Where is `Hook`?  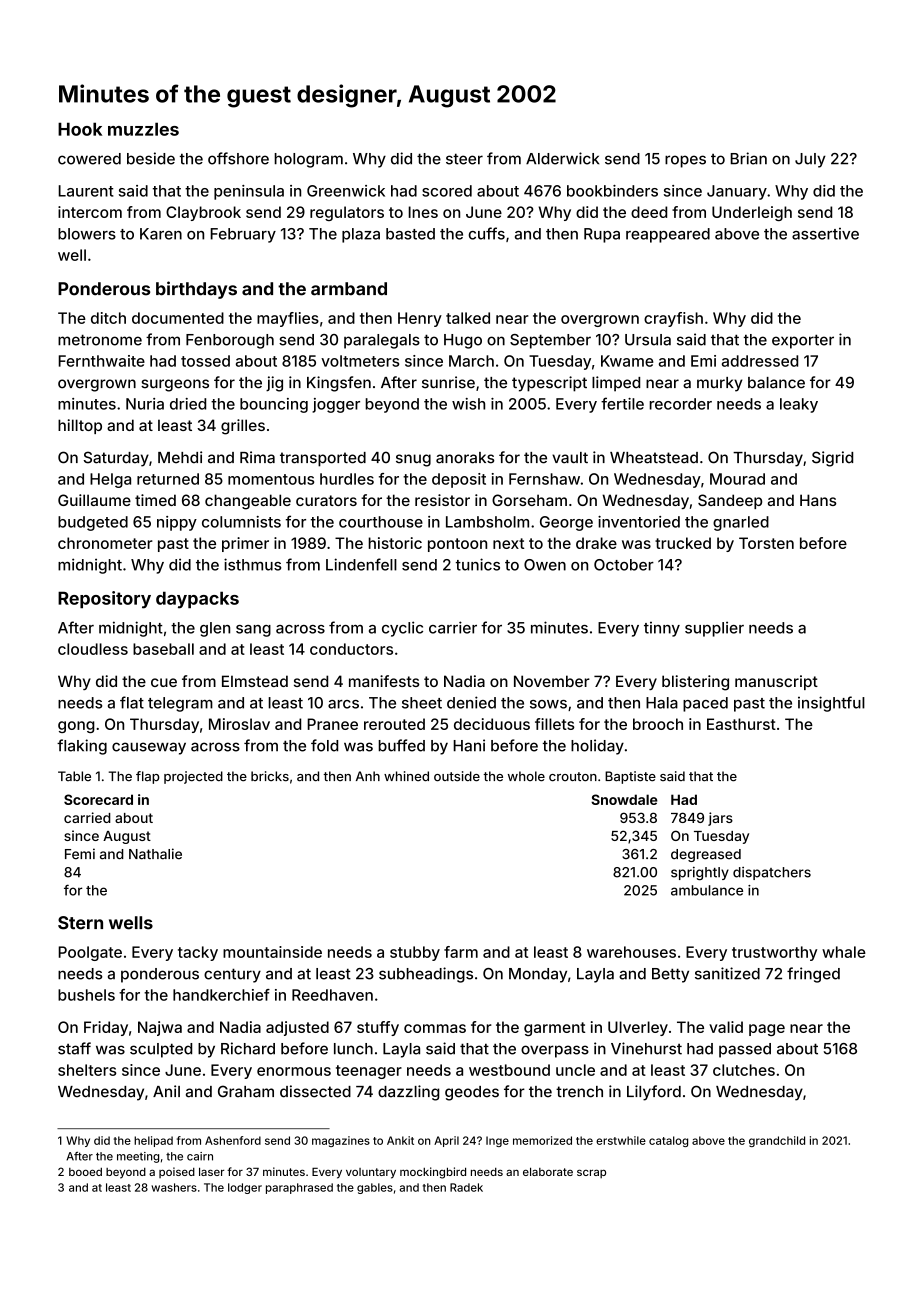
Hook is located at coordinates (80, 129).
